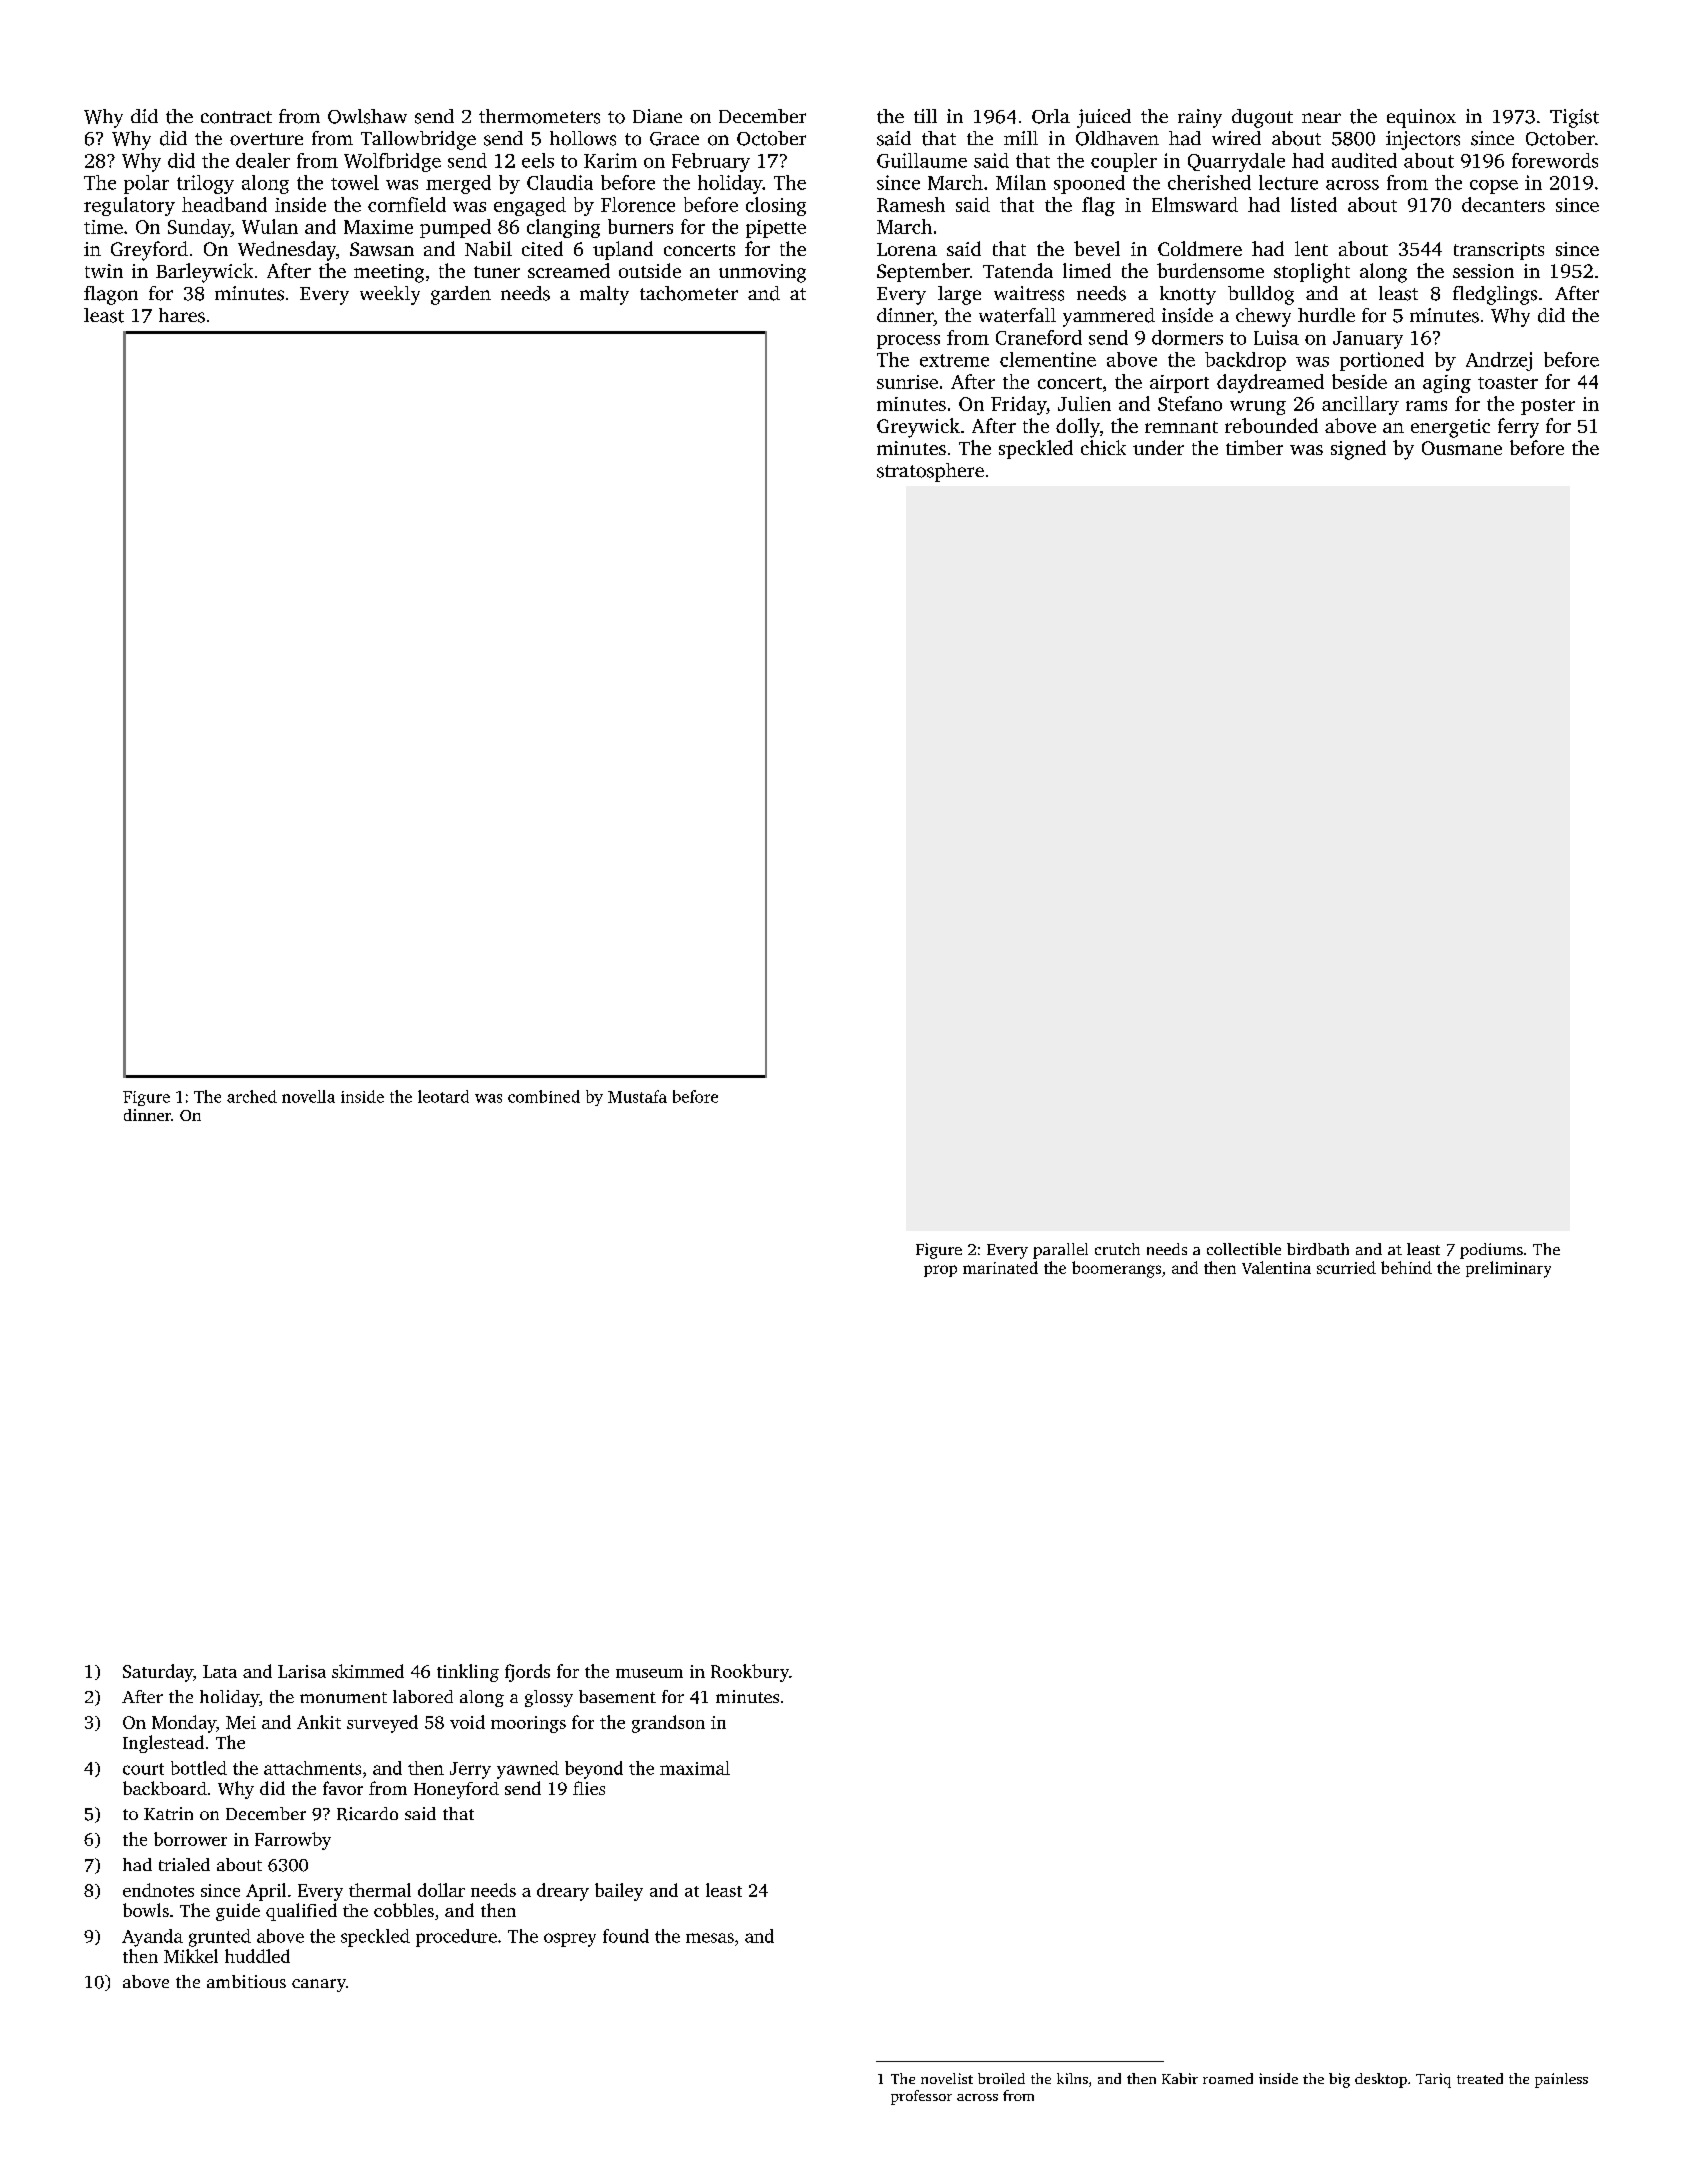 This image has width=1683, height=2178. What do you see at coordinates (1060, 1251) in the image?
I see `parallel` at bounding box center [1060, 1251].
